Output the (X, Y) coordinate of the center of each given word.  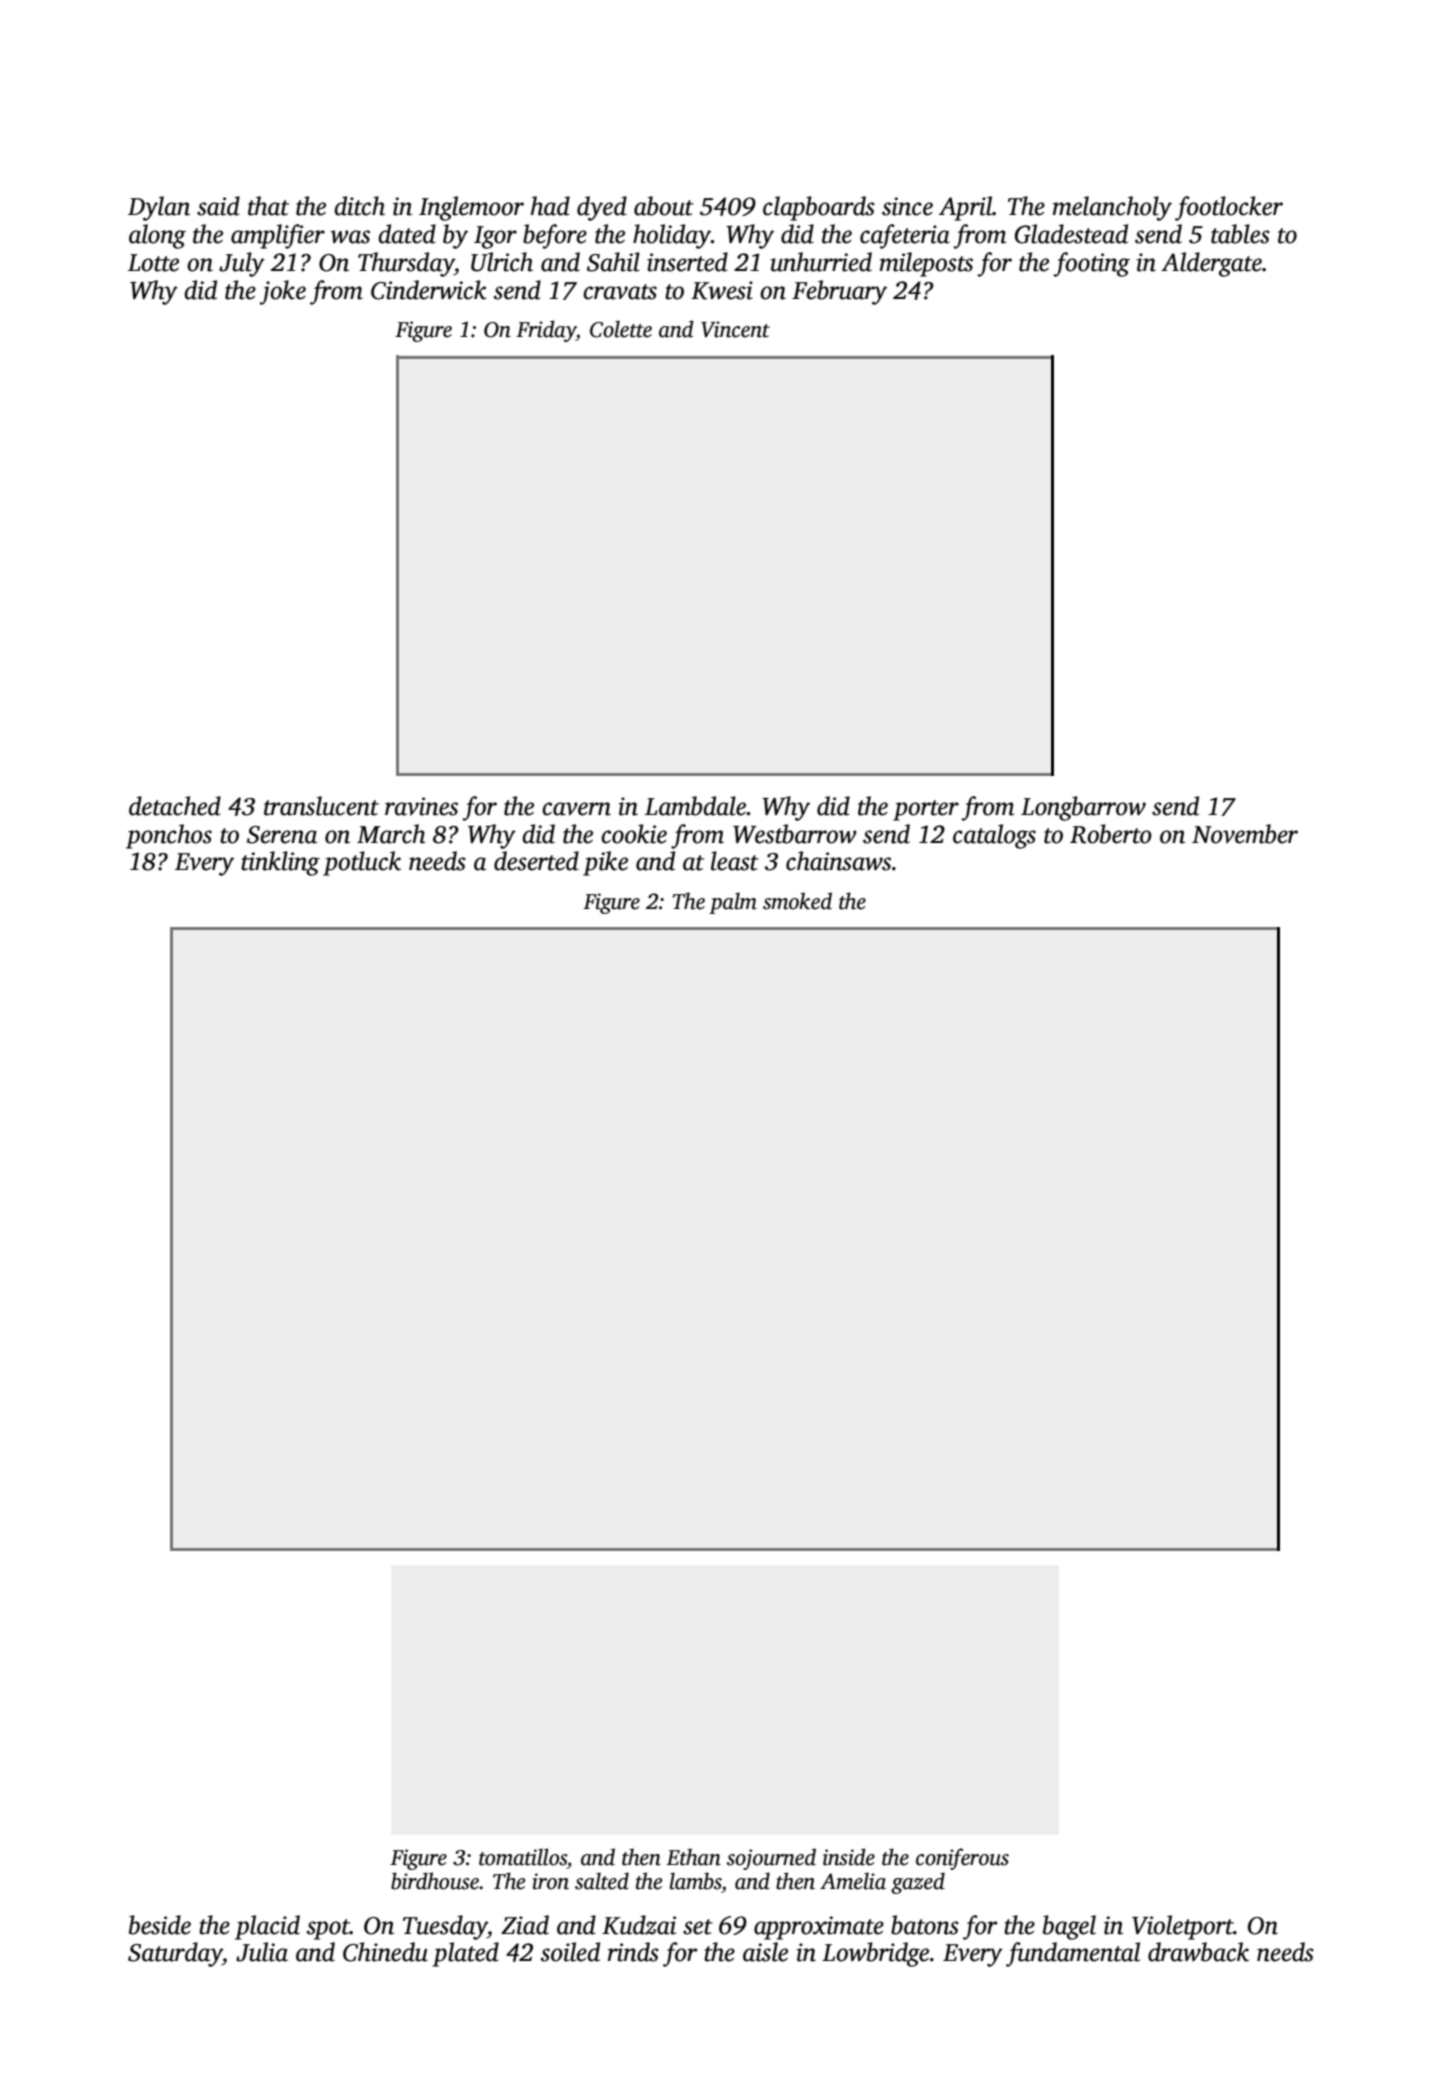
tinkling (280, 863)
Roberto (1111, 834)
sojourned (771, 1859)
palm (733, 903)
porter (926, 810)
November (1245, 834)
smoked (797, 901)
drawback (1198, 1952)
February (839, 292)
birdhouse (435, 1881)
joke (282, 292)
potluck (362, 863)
